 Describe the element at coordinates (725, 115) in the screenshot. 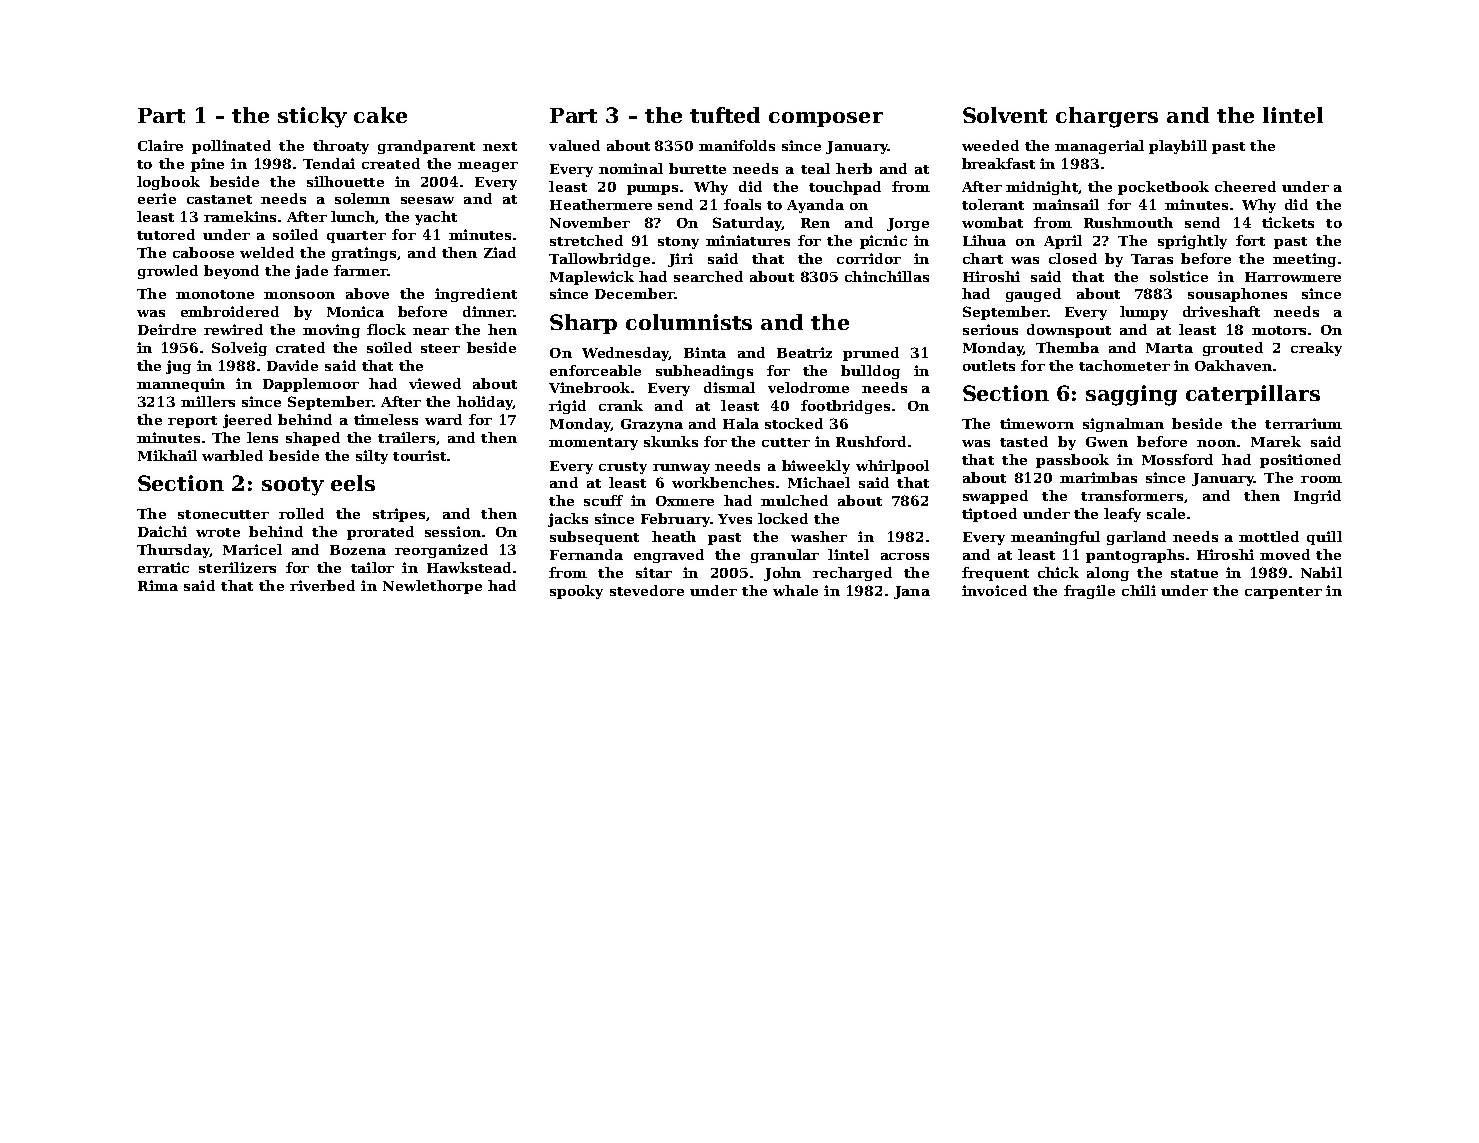

I see `tufted` at that location.
